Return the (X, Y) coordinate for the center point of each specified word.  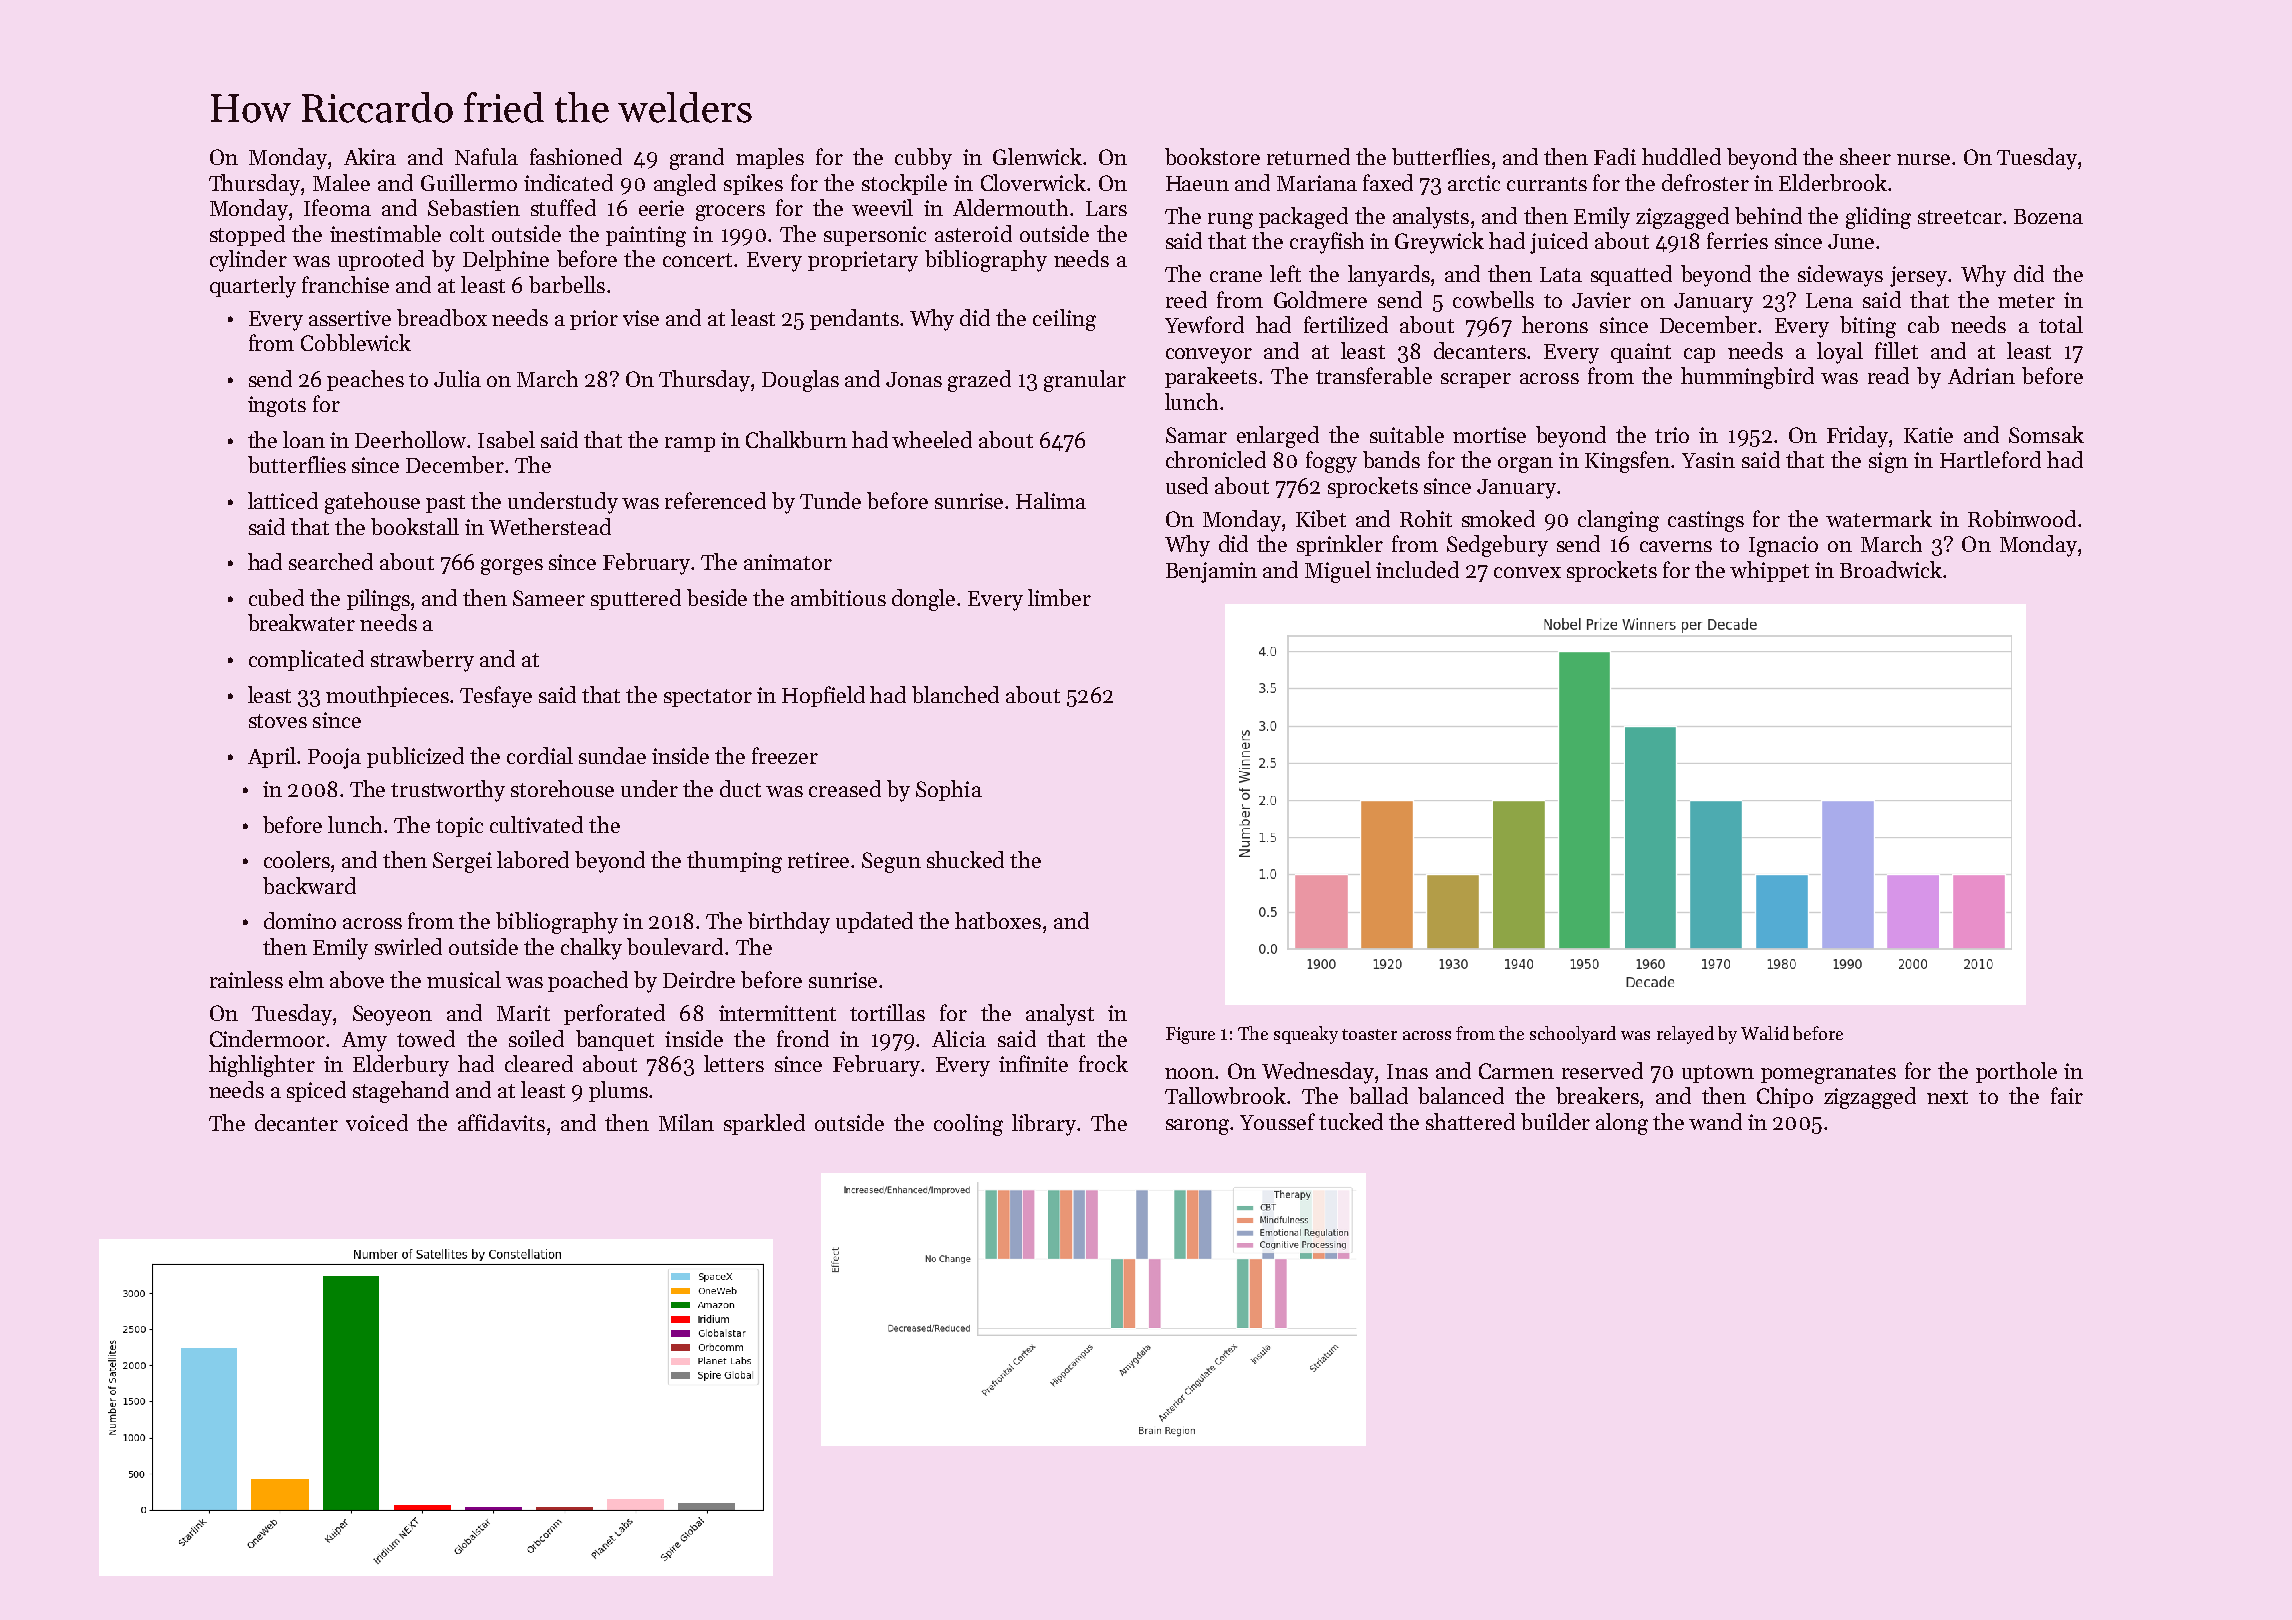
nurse (1923, 159)
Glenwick (1037, 156)
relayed (1685, 1035)
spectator (708, 698)
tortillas (887, 1012)
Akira (370, 156)
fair (2067, 1095)
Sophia (949, 790)
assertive (350, 318)
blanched (955, 694)
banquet (615, 1040)
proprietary (863, 261)
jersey (1918, 276)
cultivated (536, 824)
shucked (965, 859)
